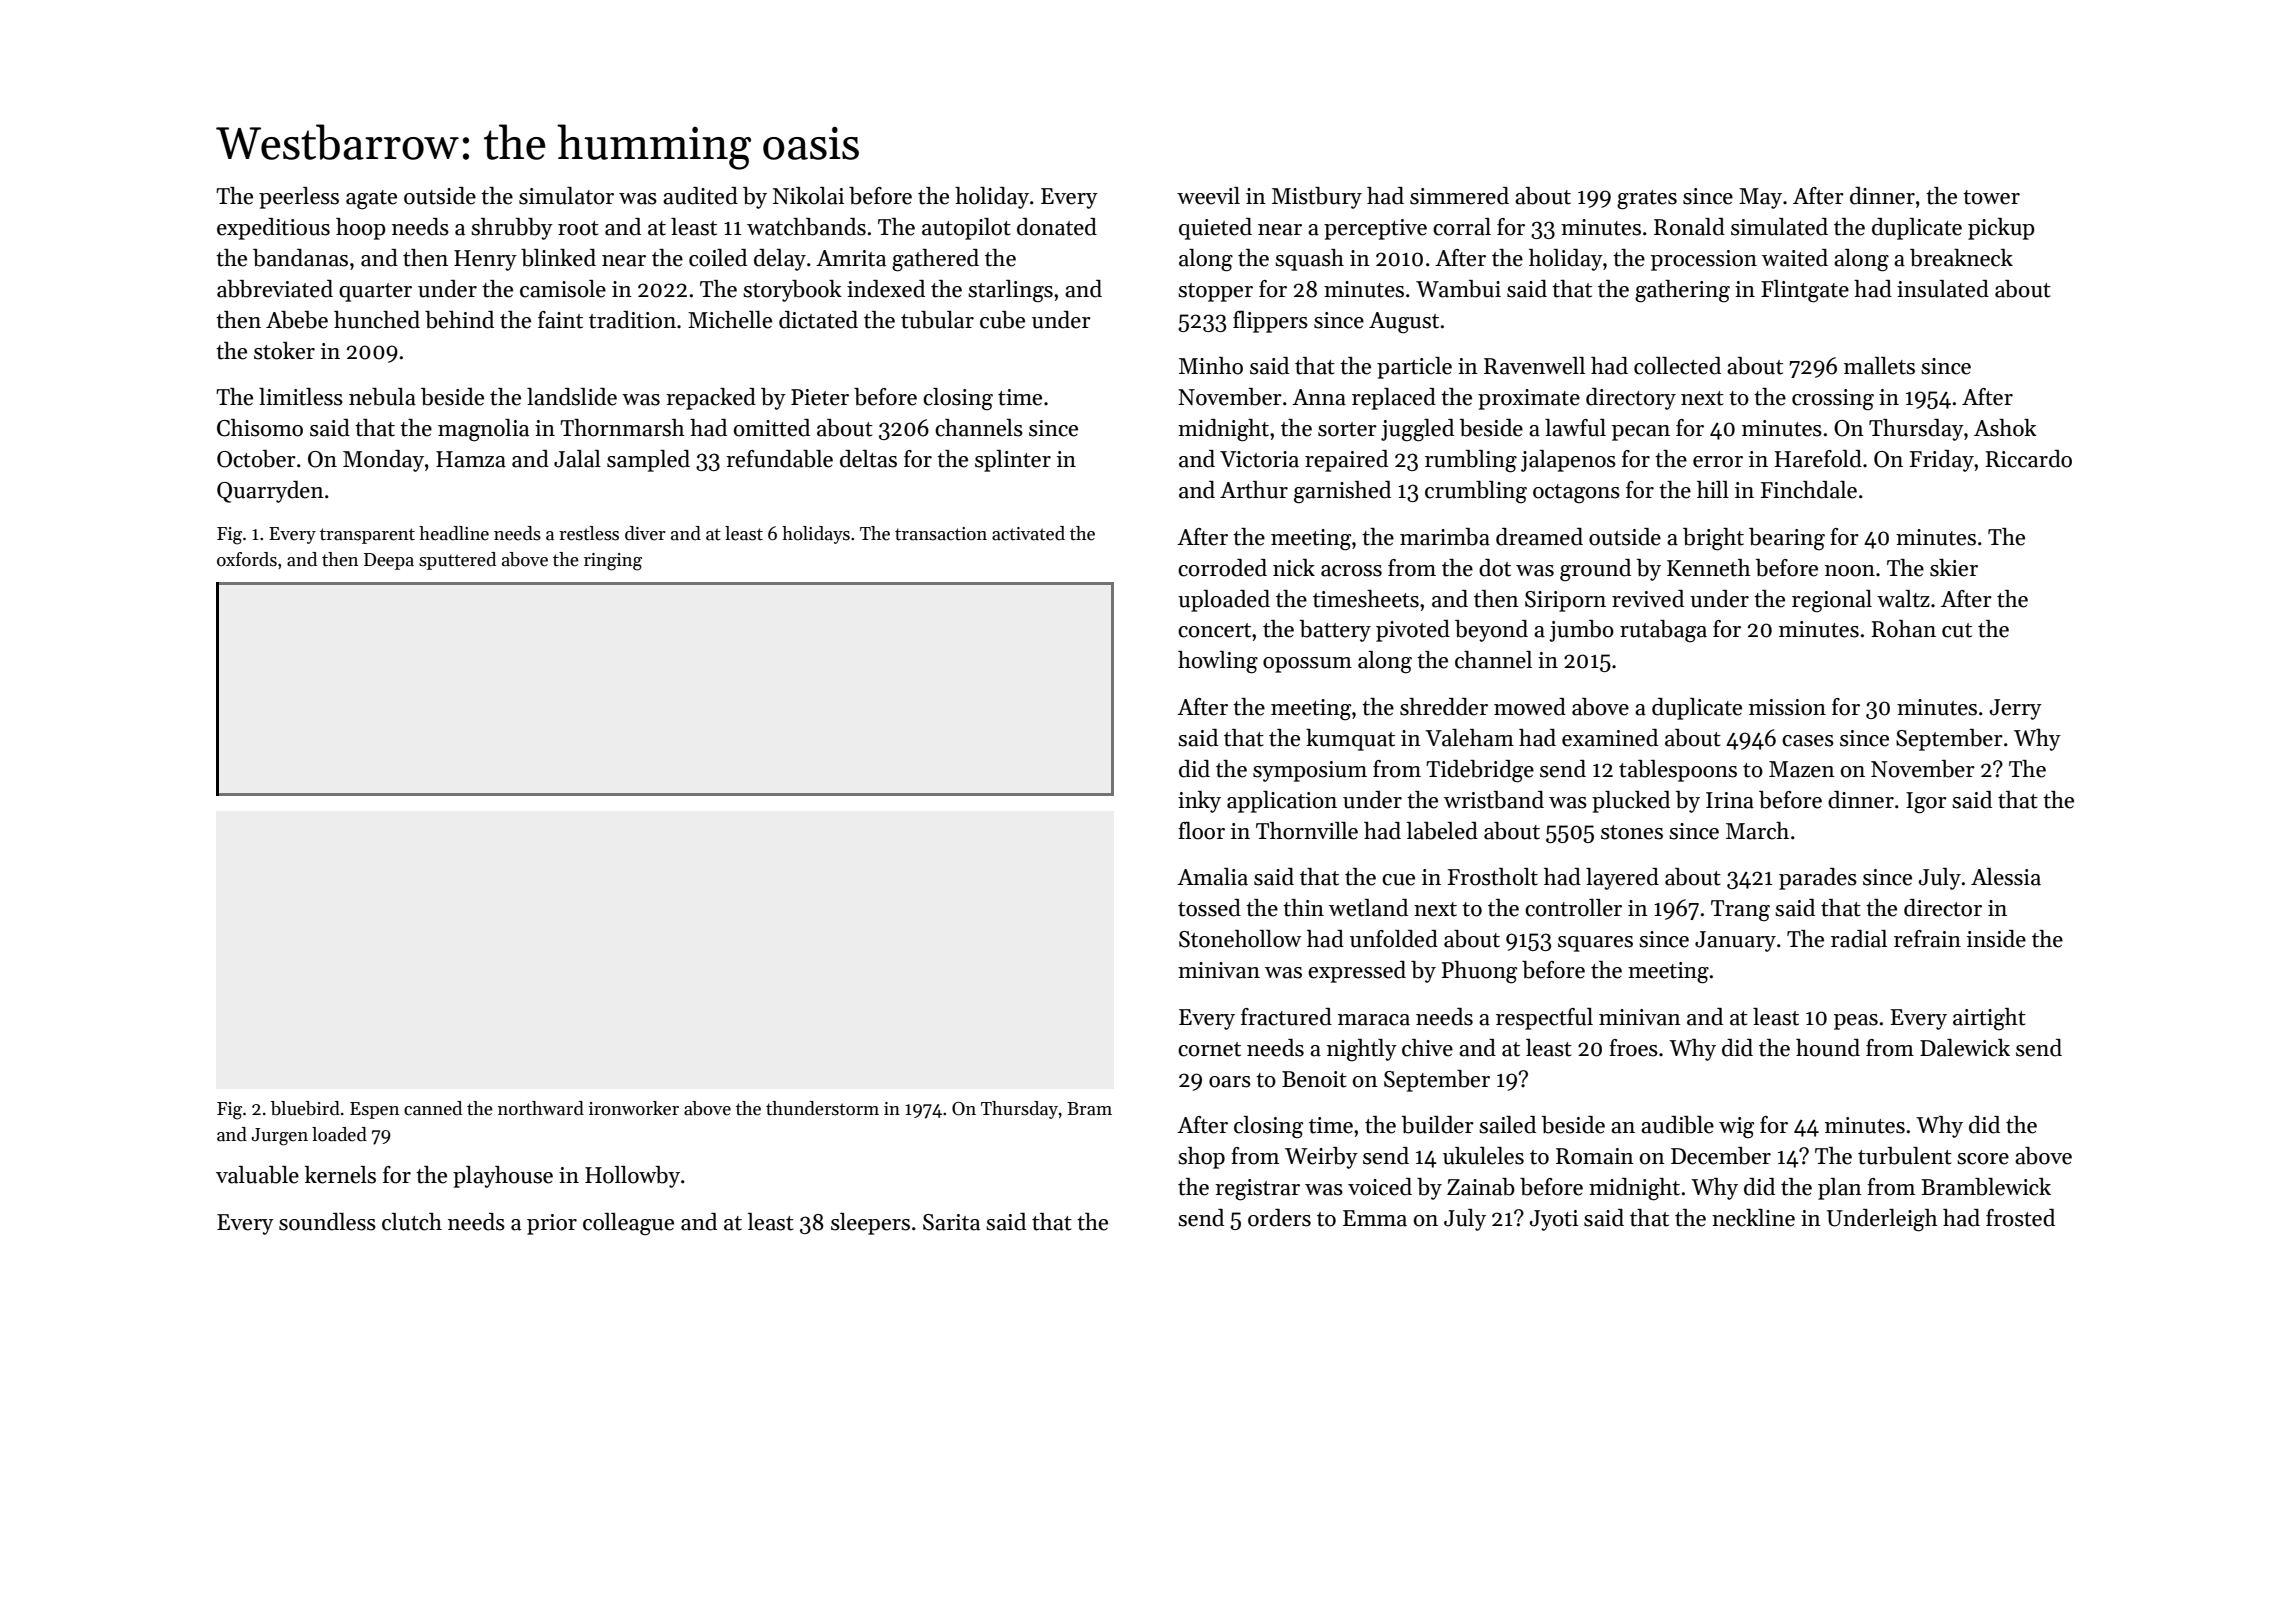  Describe the element at coordinates (1991, 197) in the screenshot. I see `tower` at that location.
